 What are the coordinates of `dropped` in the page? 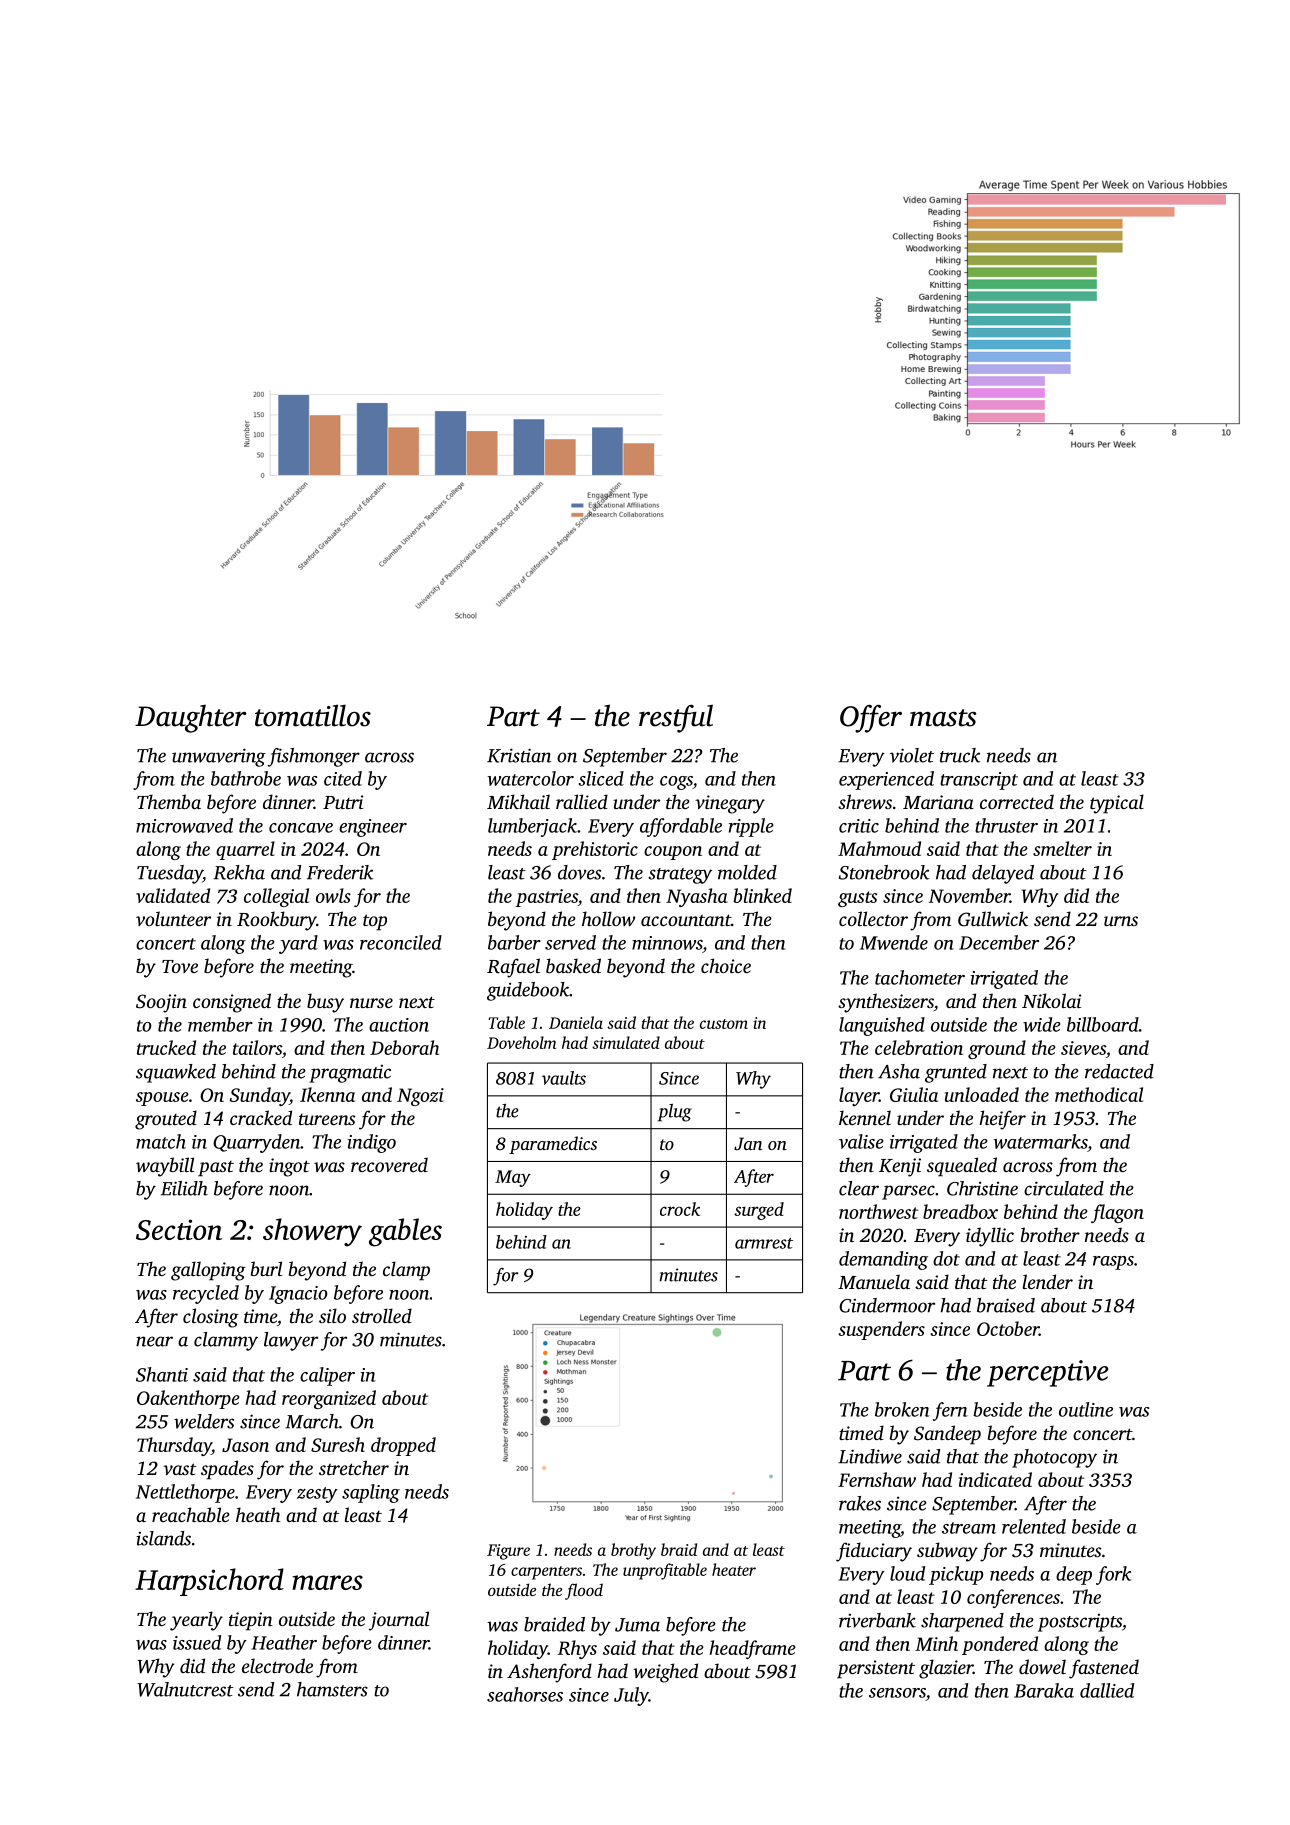 It's located at (403, 1446).
